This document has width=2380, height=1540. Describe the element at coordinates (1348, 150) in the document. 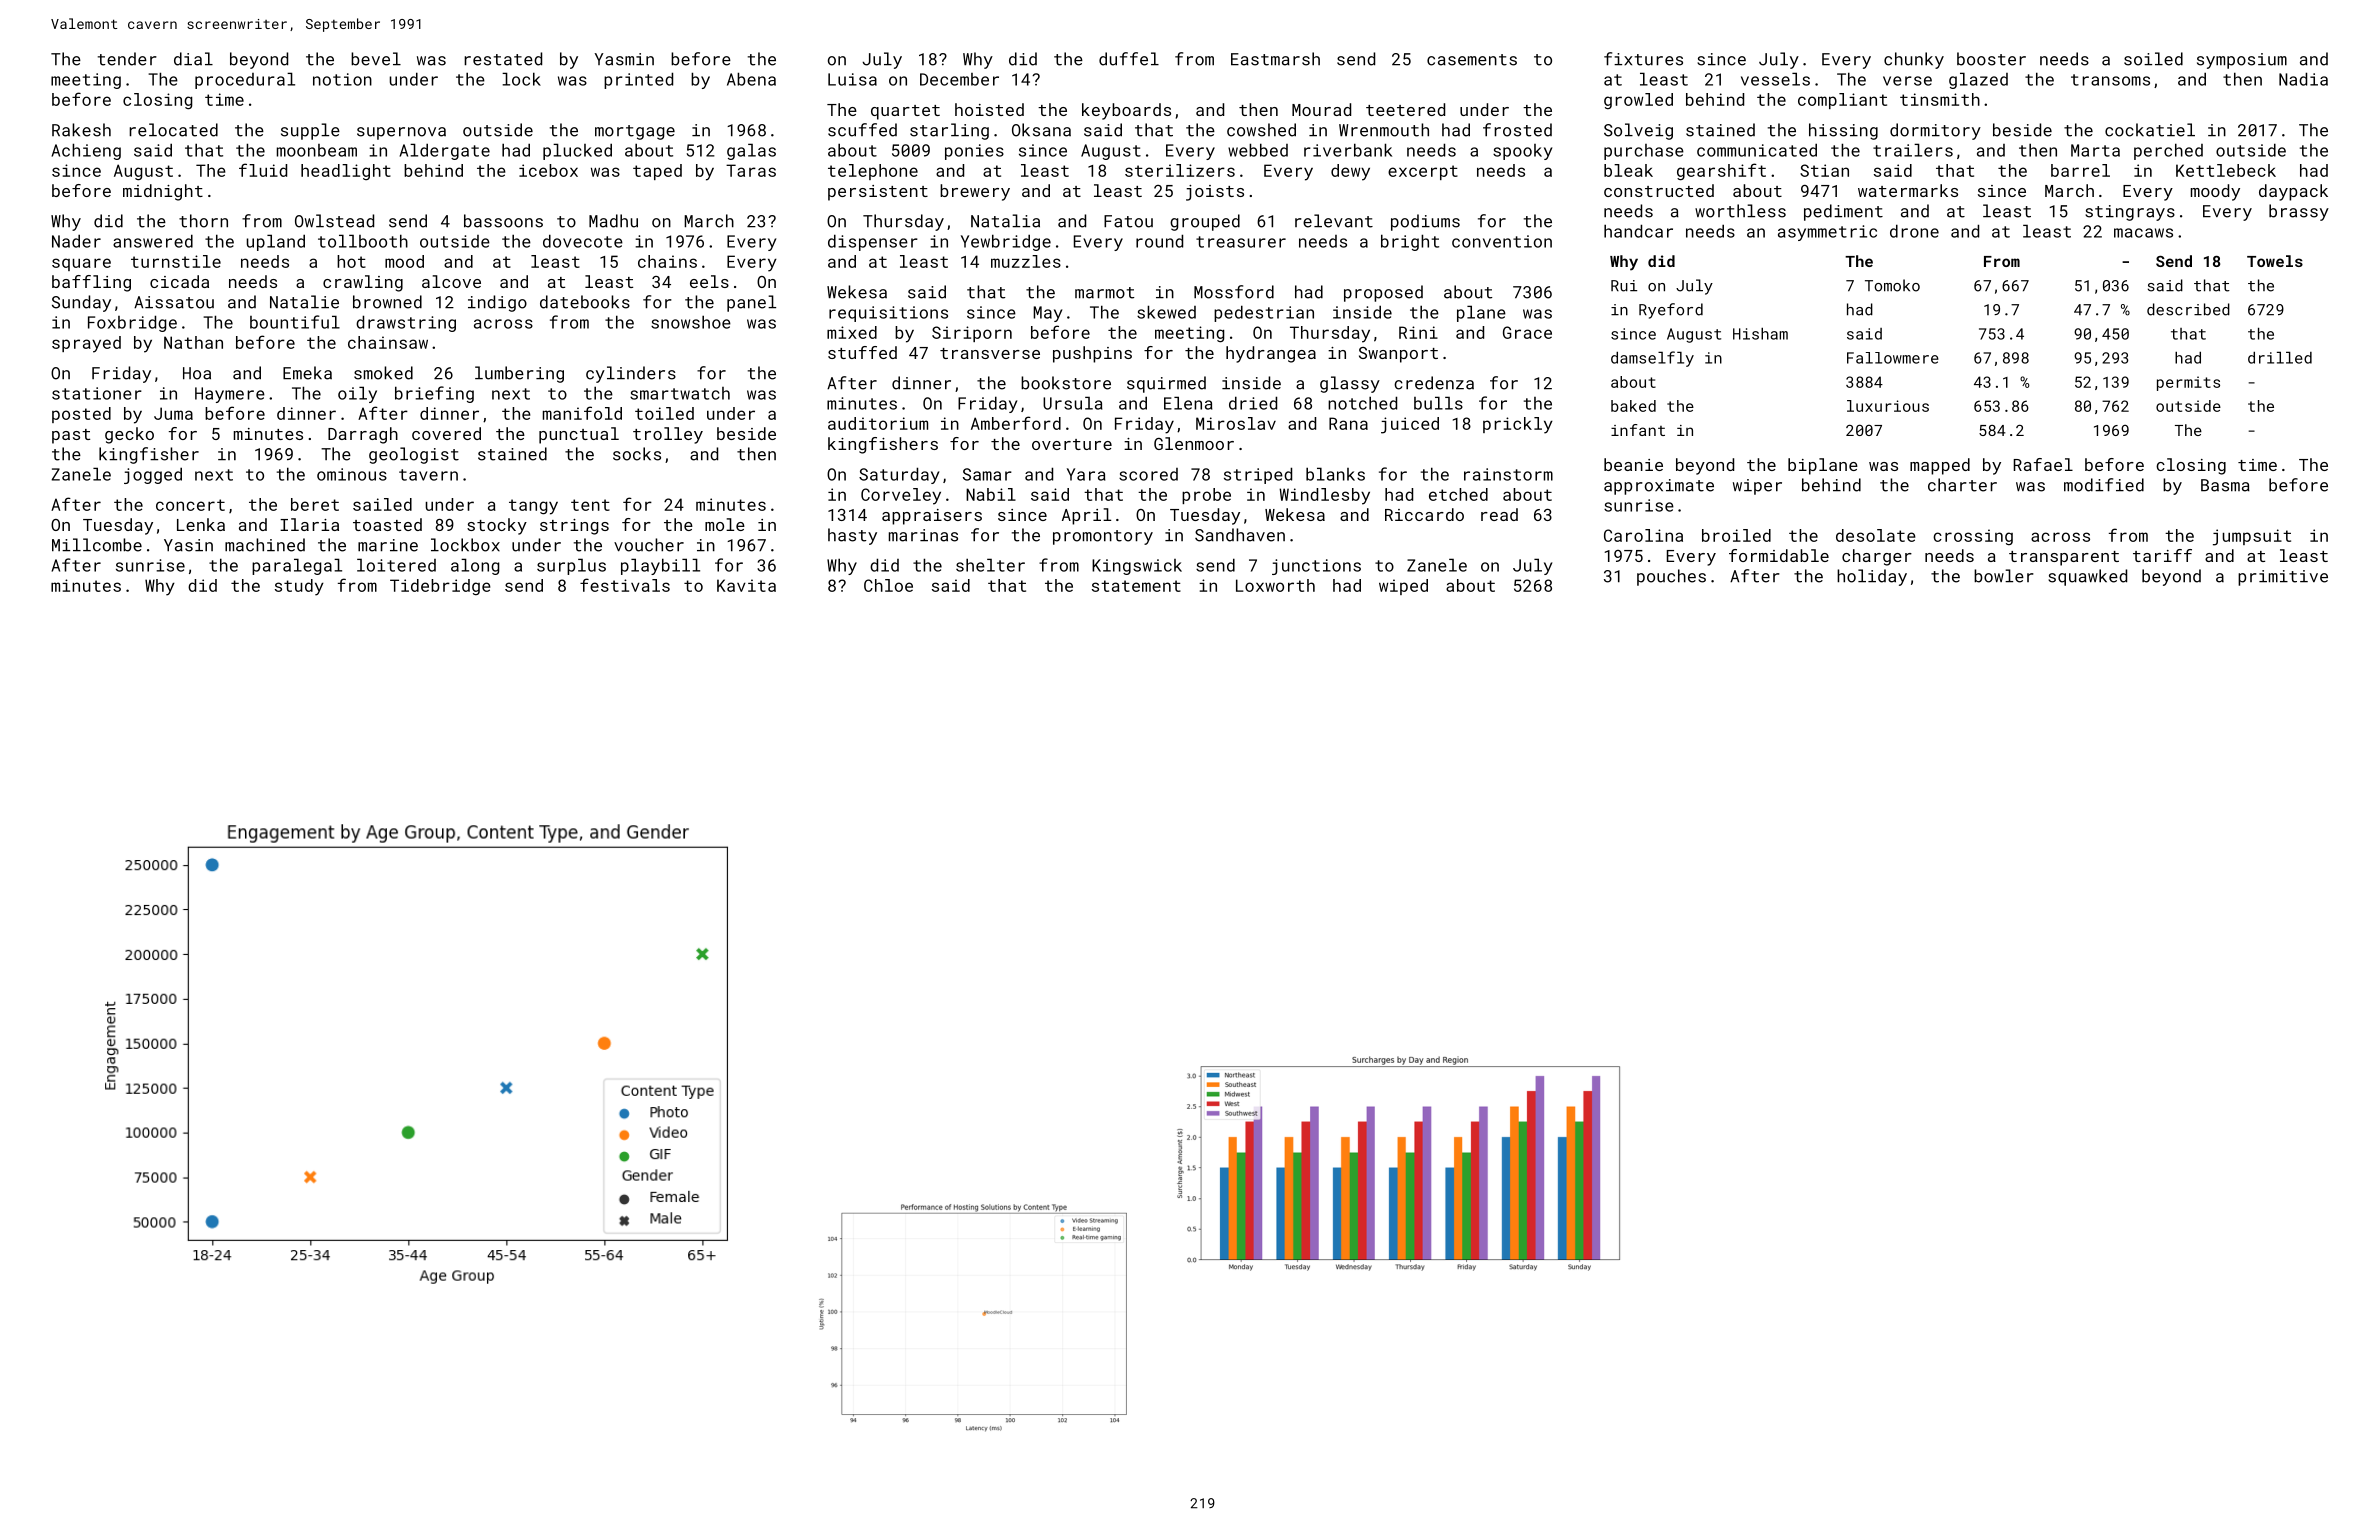

I see `riverbank` at that location.
